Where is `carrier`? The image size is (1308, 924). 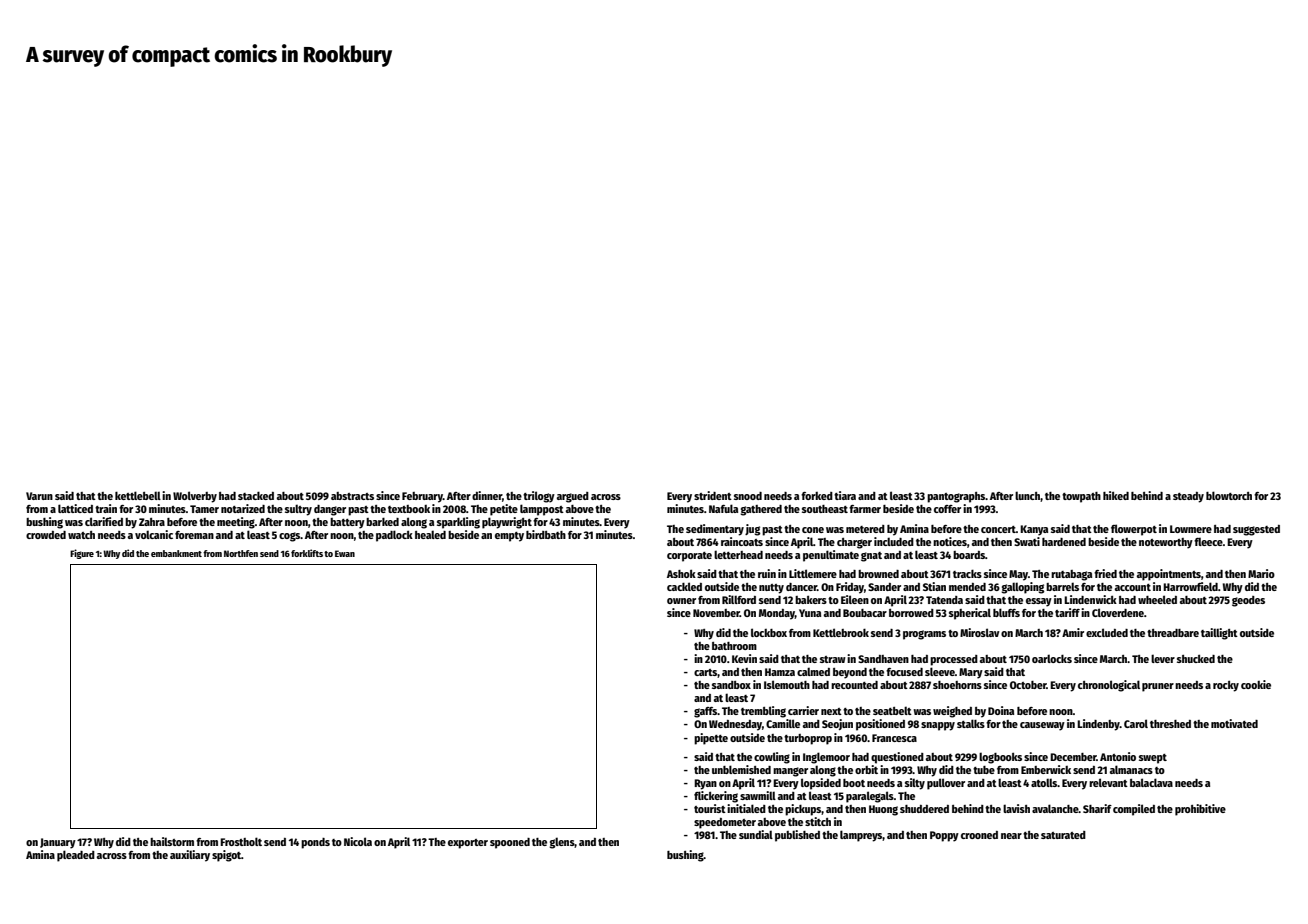 carrier is located at coordinates (803, 710).
